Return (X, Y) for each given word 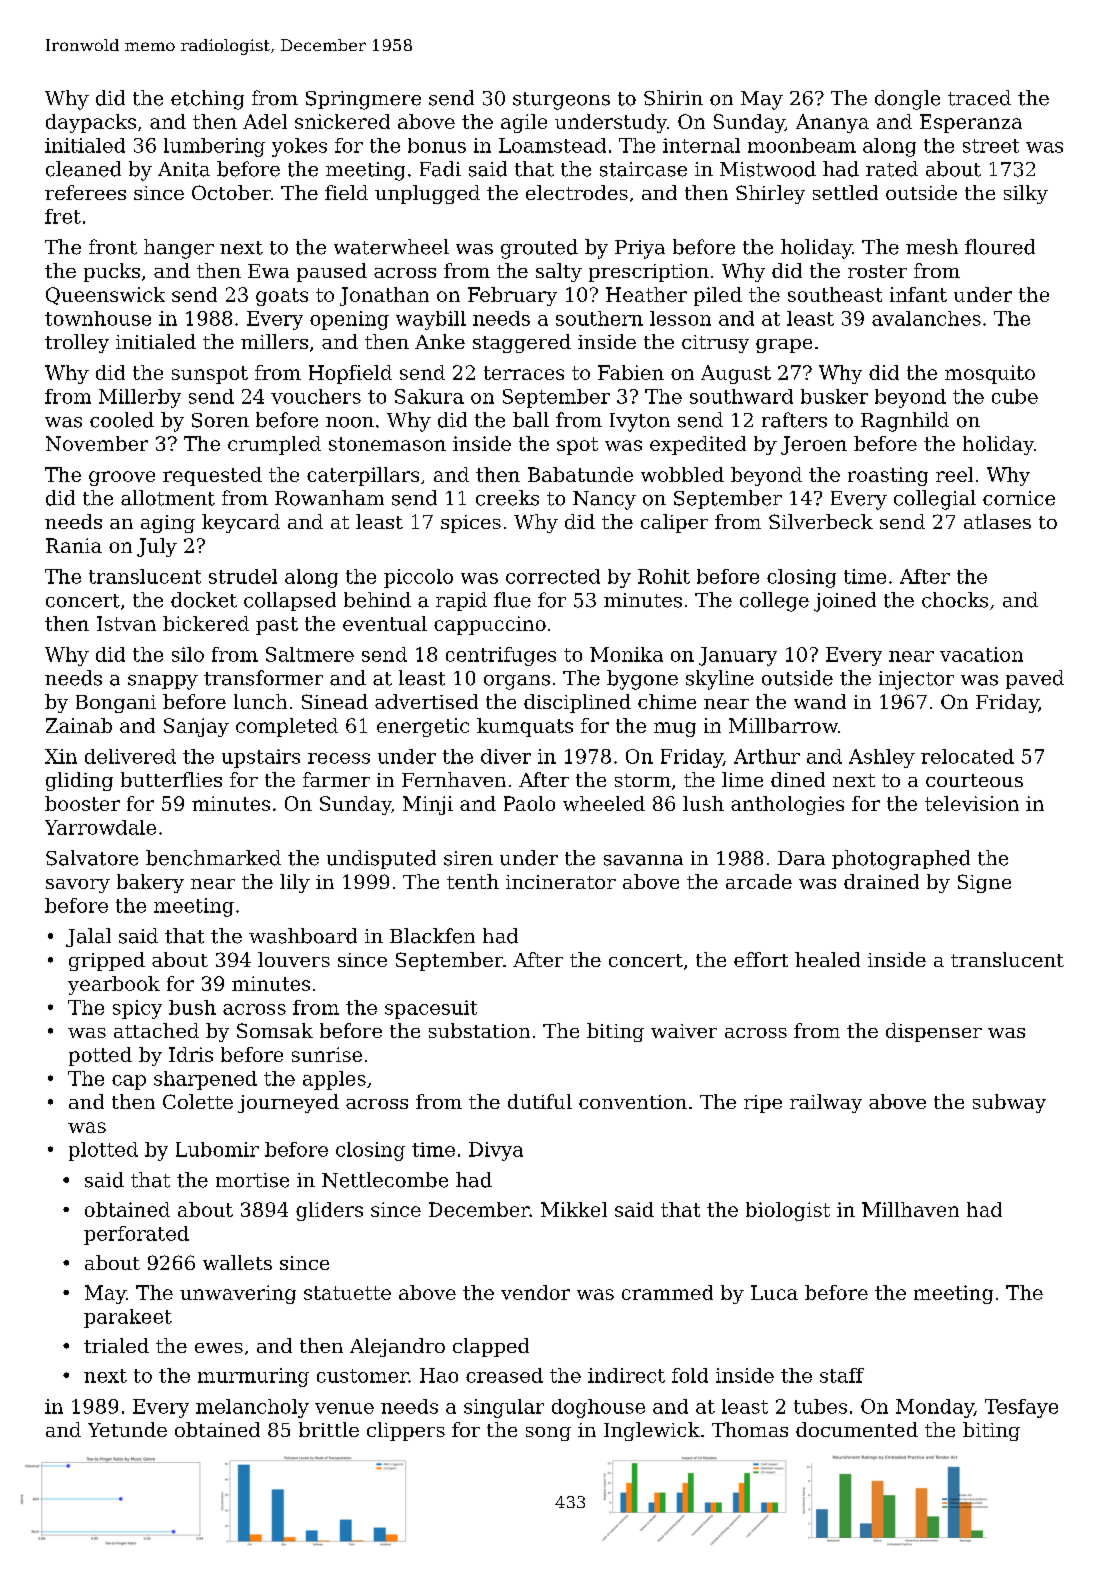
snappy (163, 682)
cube (1015, 396)
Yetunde (127, 1429)
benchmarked (213, 858)
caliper (674, 523)
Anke (440, 341)
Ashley (882, 758)
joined (845, 602)
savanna (643, 860)
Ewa (268, 271)
